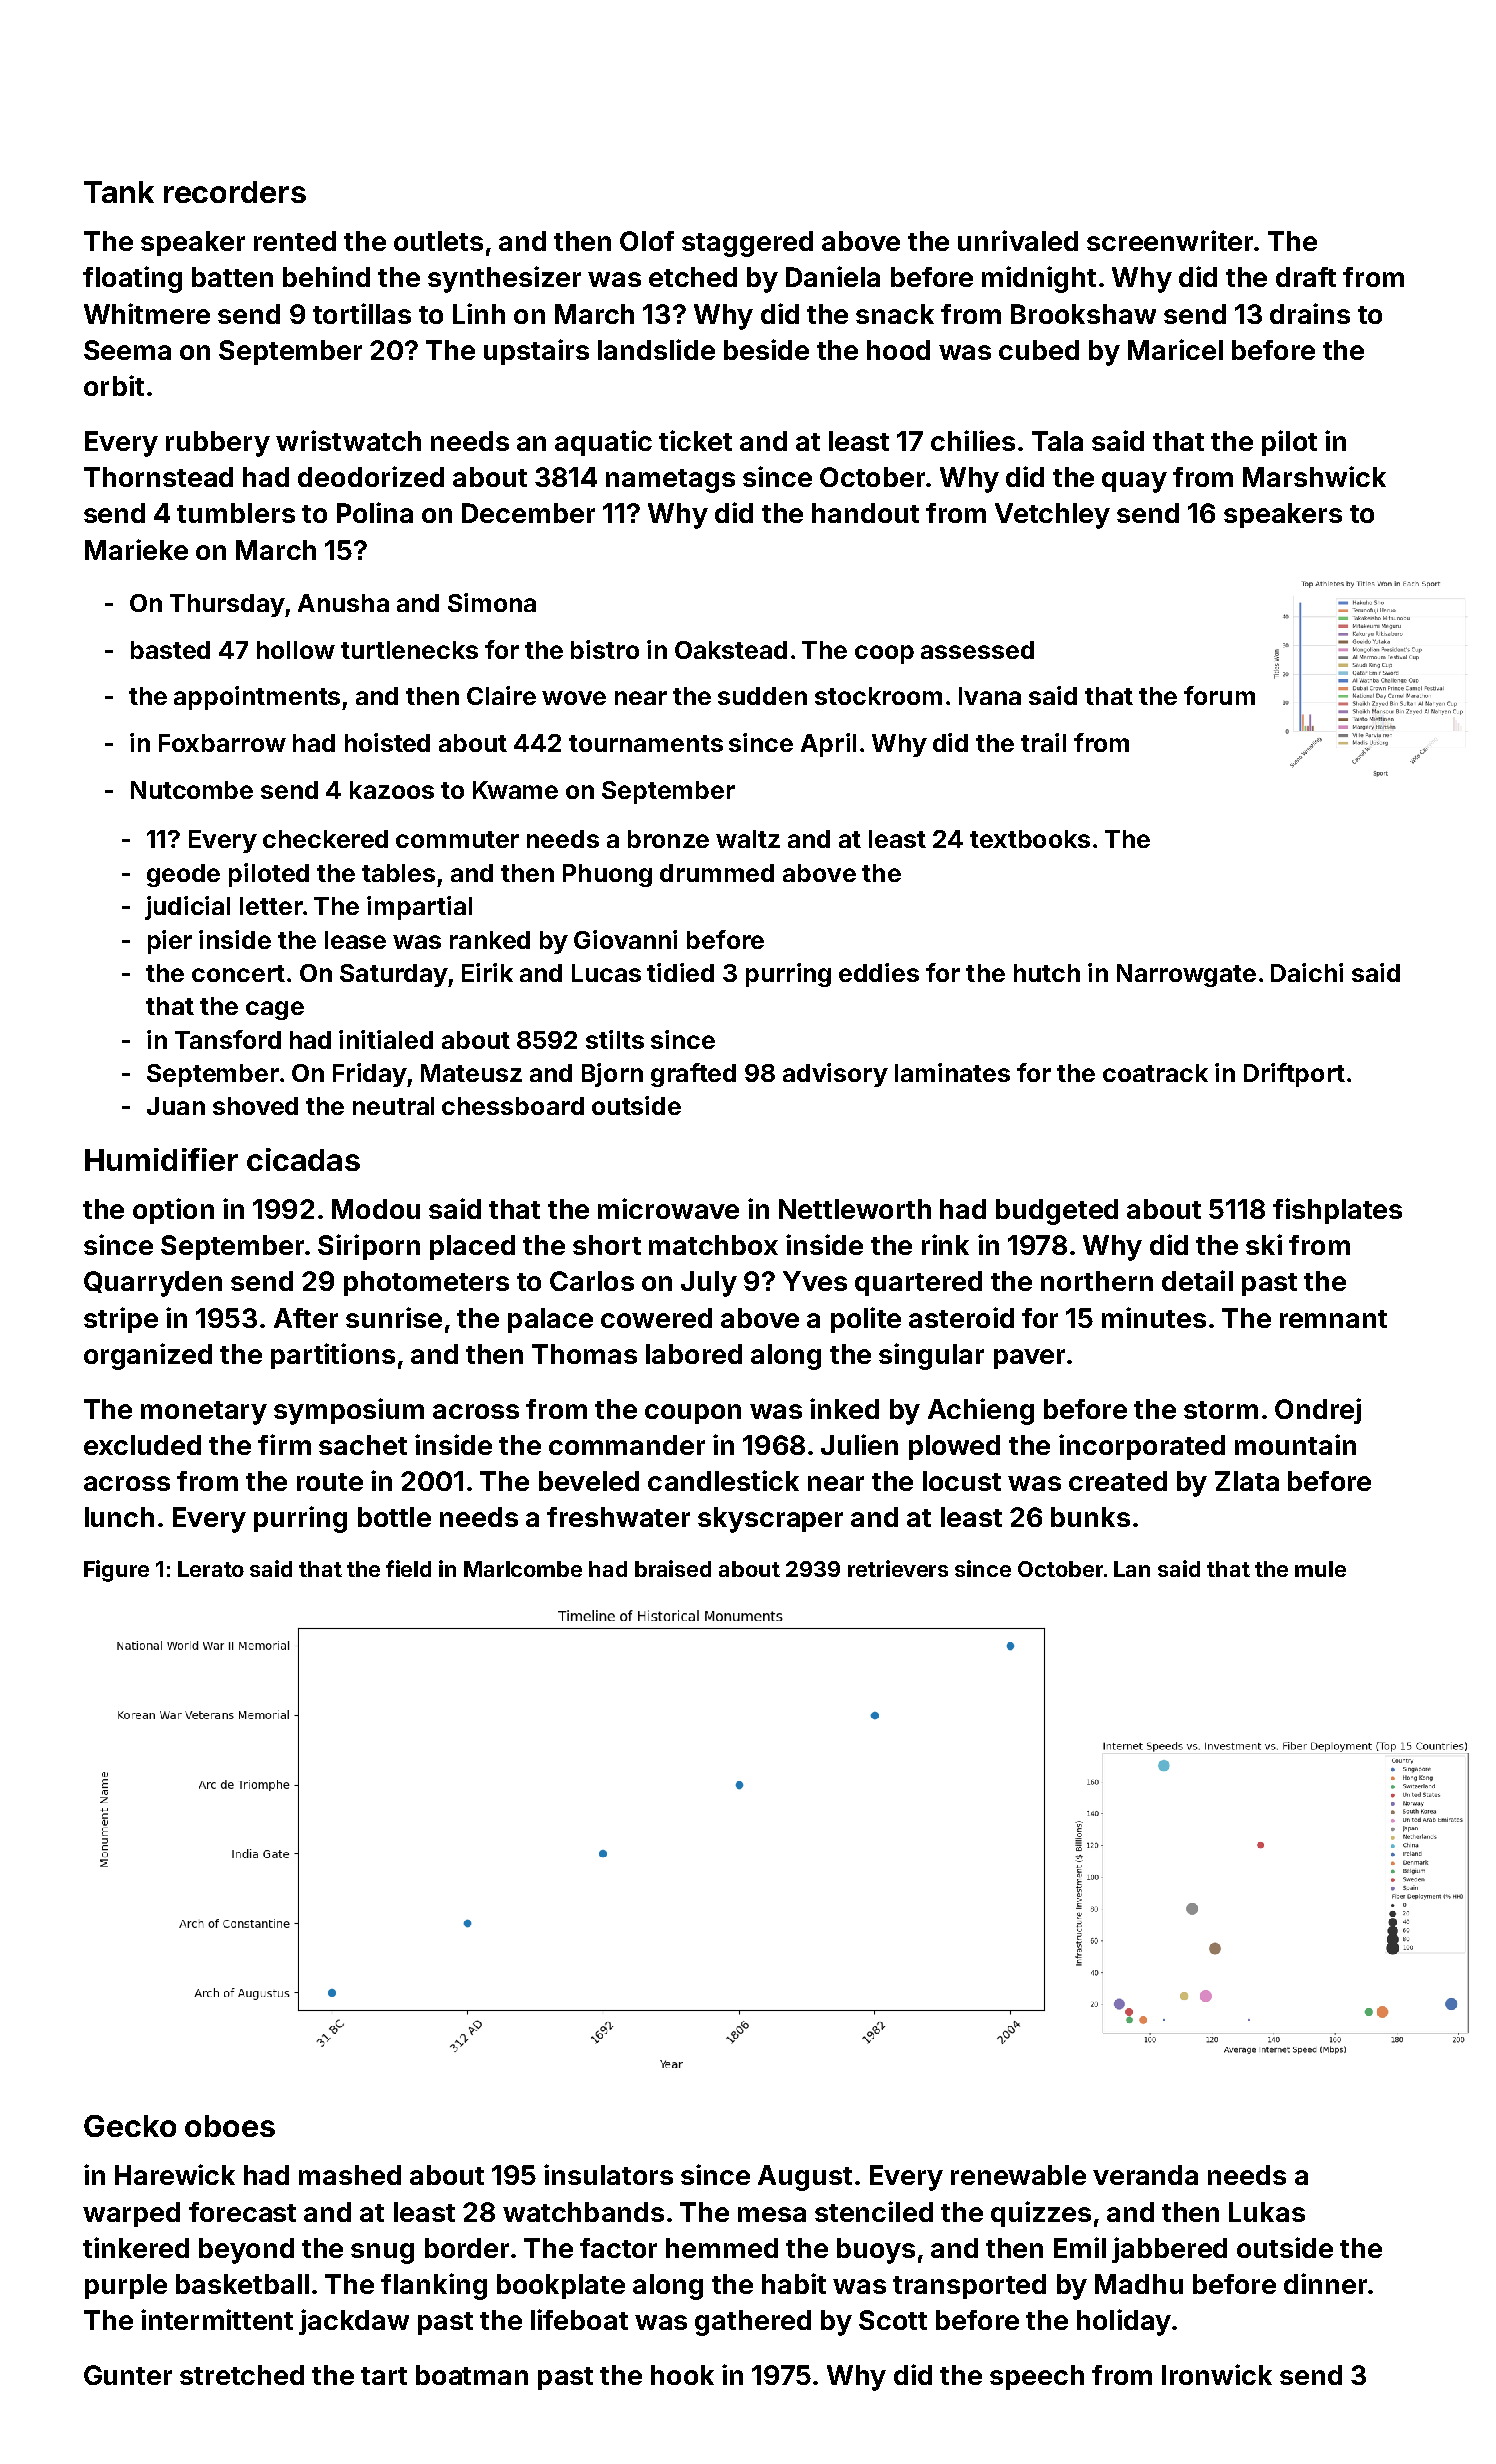  Describe the element at coordinates (731, 650) in the document. I see `Oakstead` at that location.
